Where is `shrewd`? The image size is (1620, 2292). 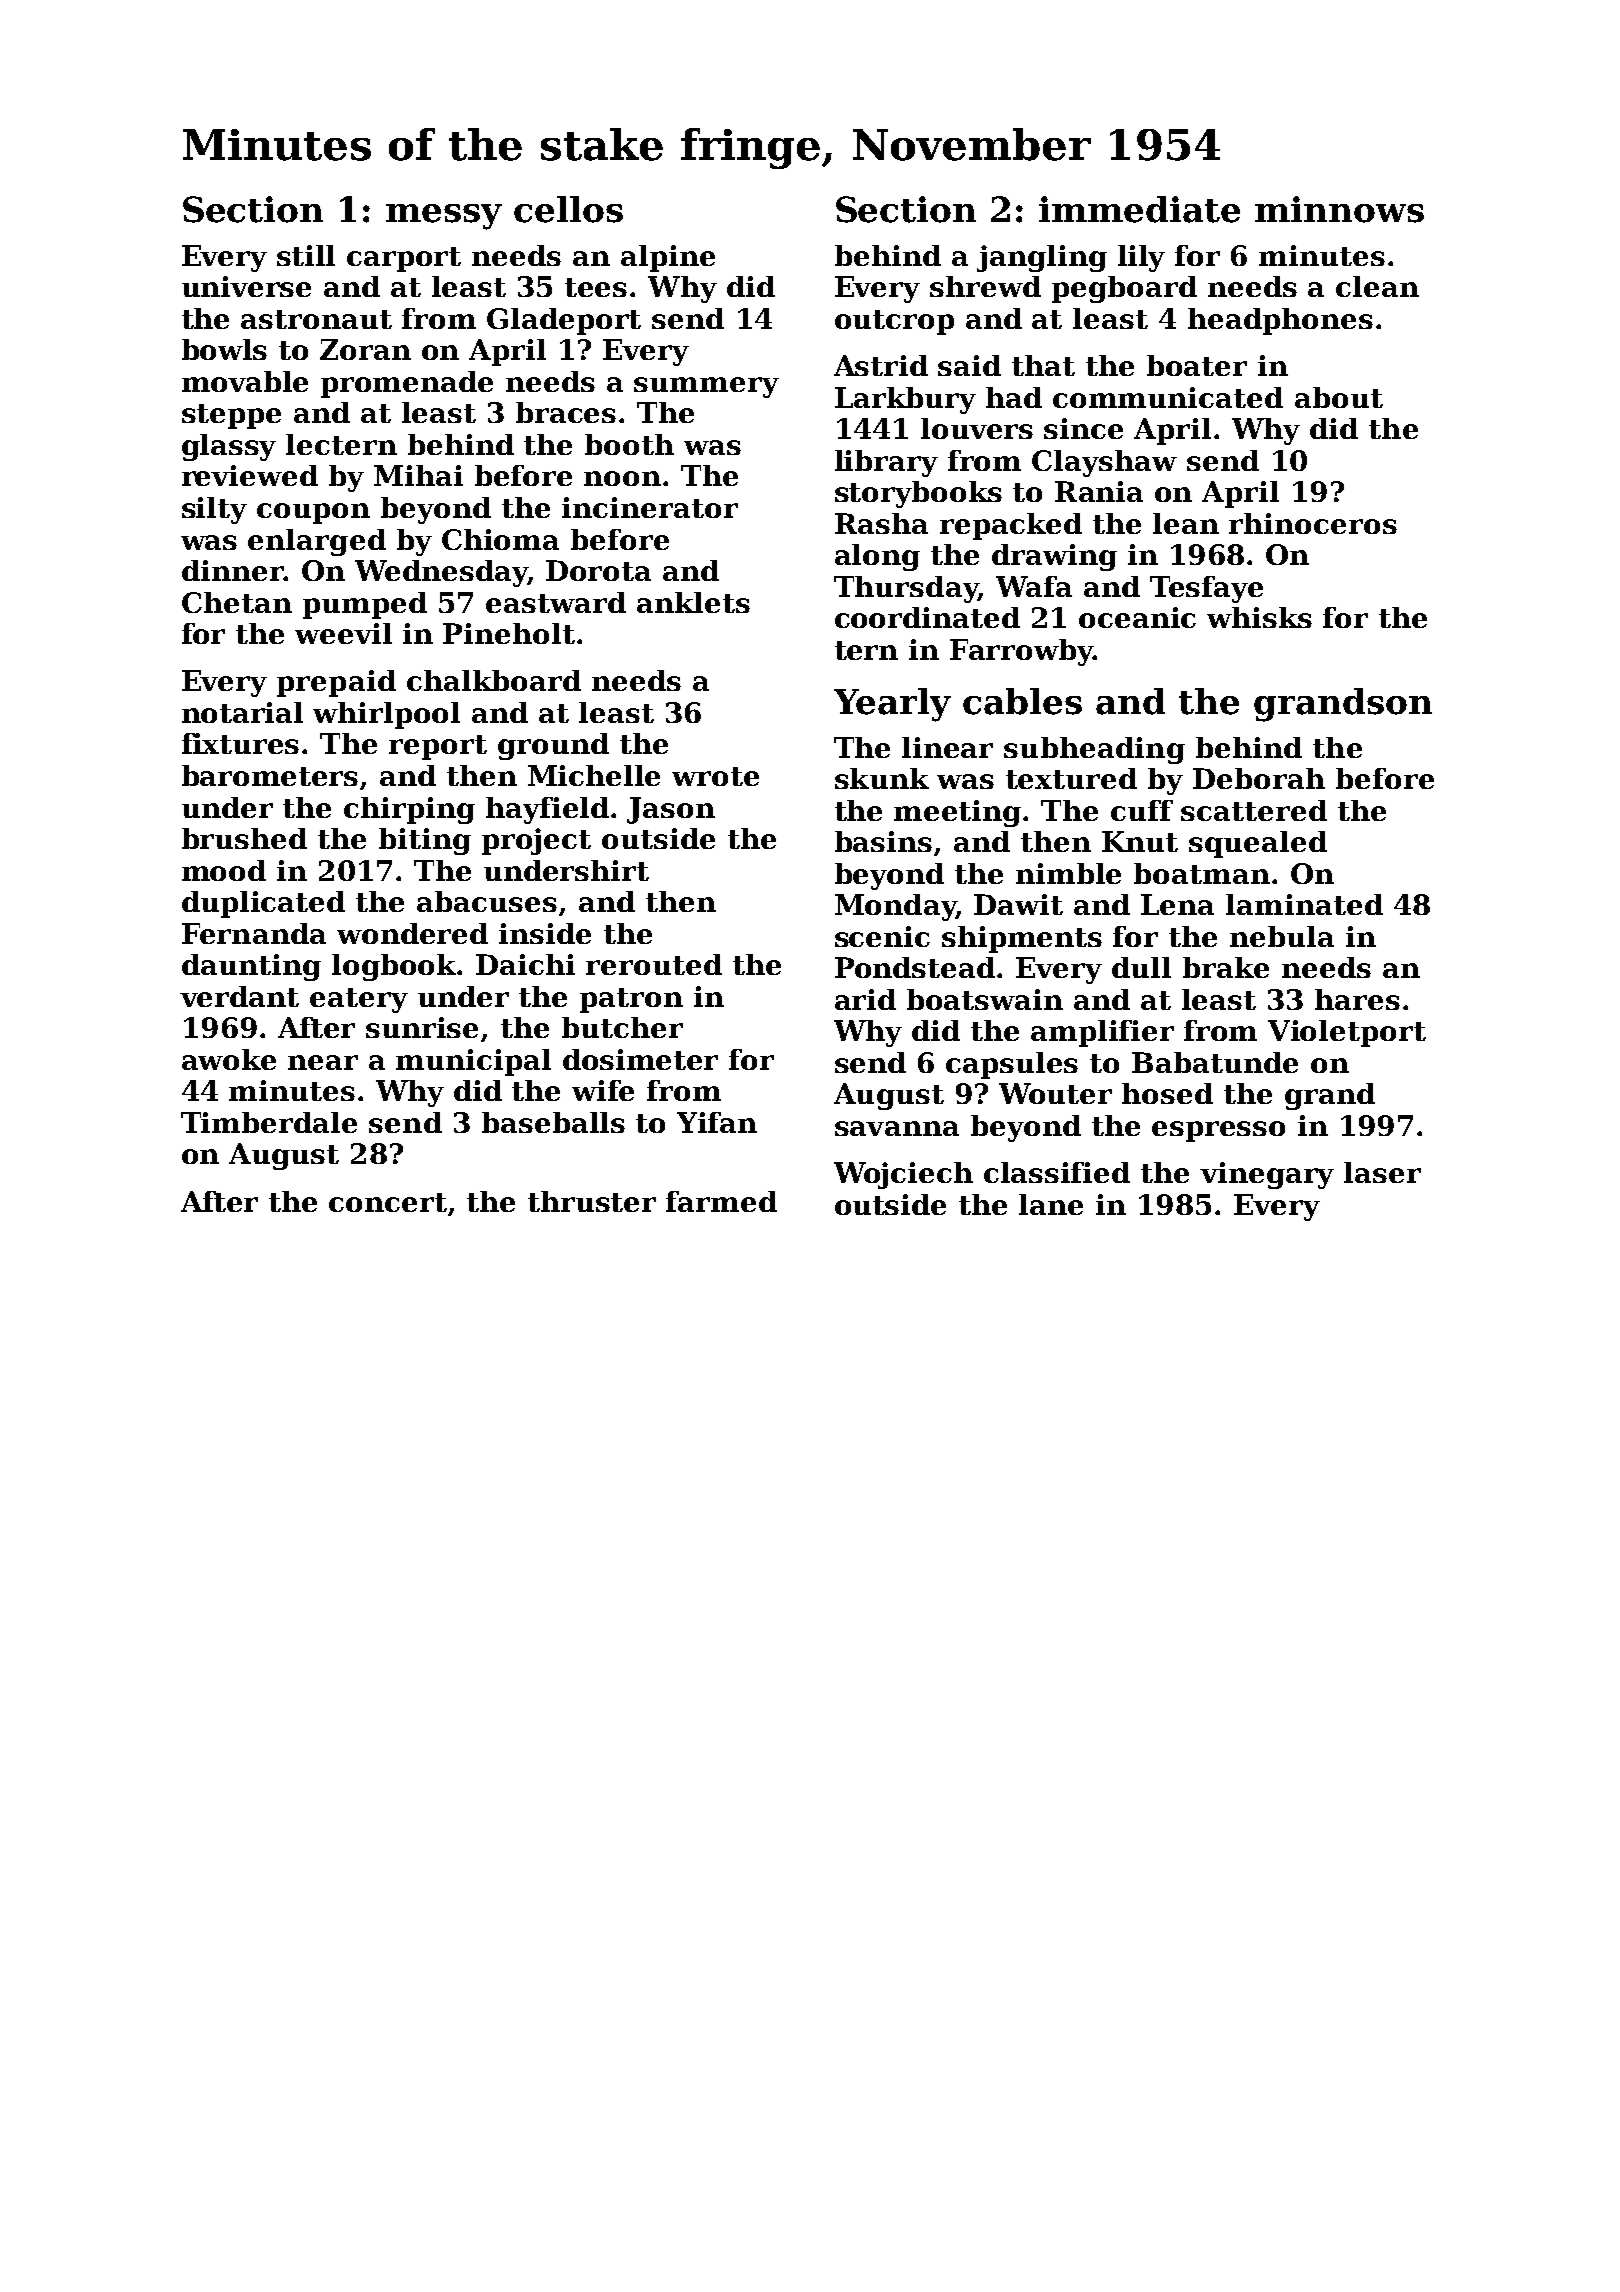
shrewd is located at coordinates (985, 286).
